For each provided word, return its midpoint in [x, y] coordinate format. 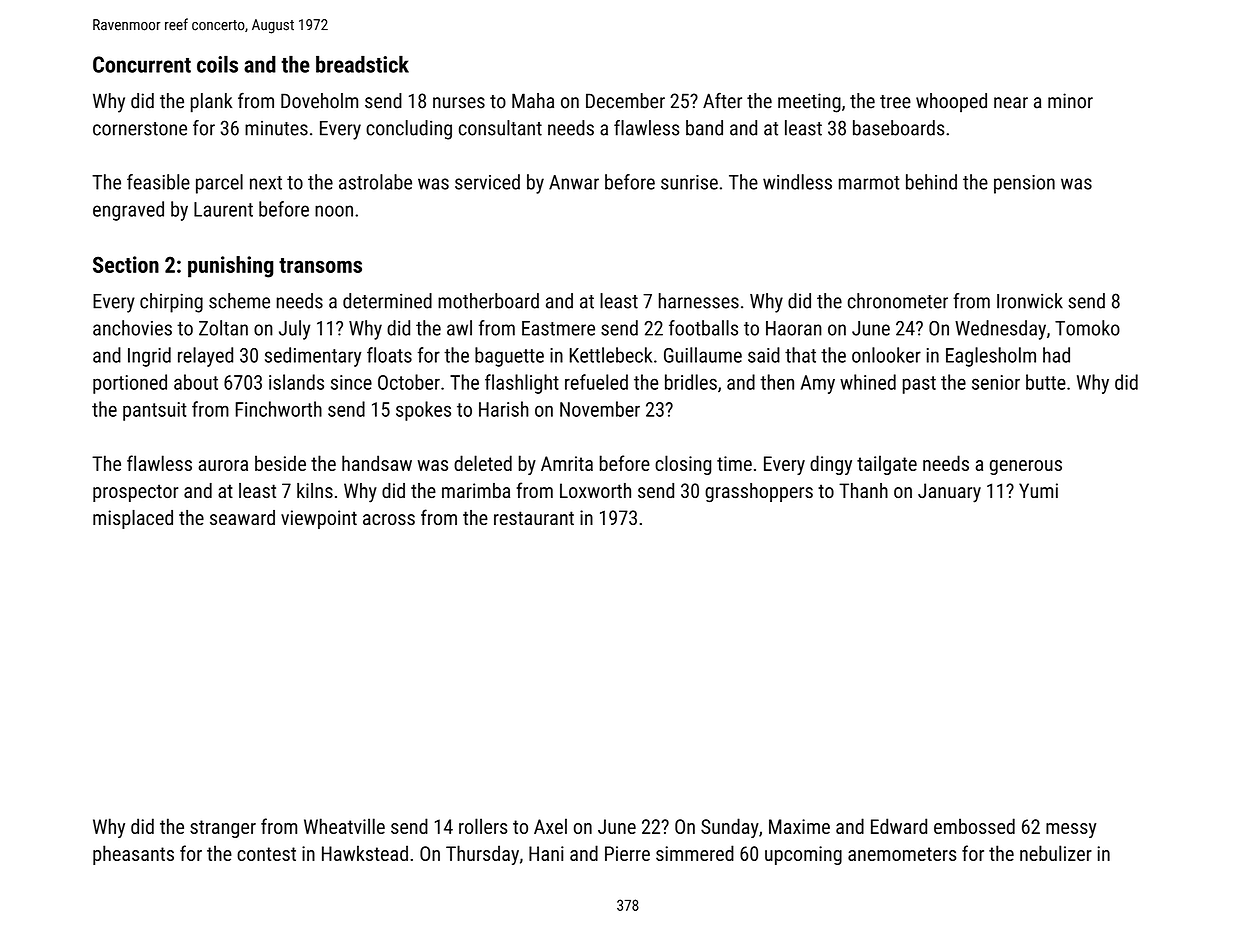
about [196, 382]
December [625, 101]
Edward [899, 826]
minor [1070, 101]
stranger [223, 829]
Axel [550, 826]
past [919, 385]
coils [217, 64]
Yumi [1038, 490]
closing [683, 465]
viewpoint [319, 519]
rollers [483, 826]
